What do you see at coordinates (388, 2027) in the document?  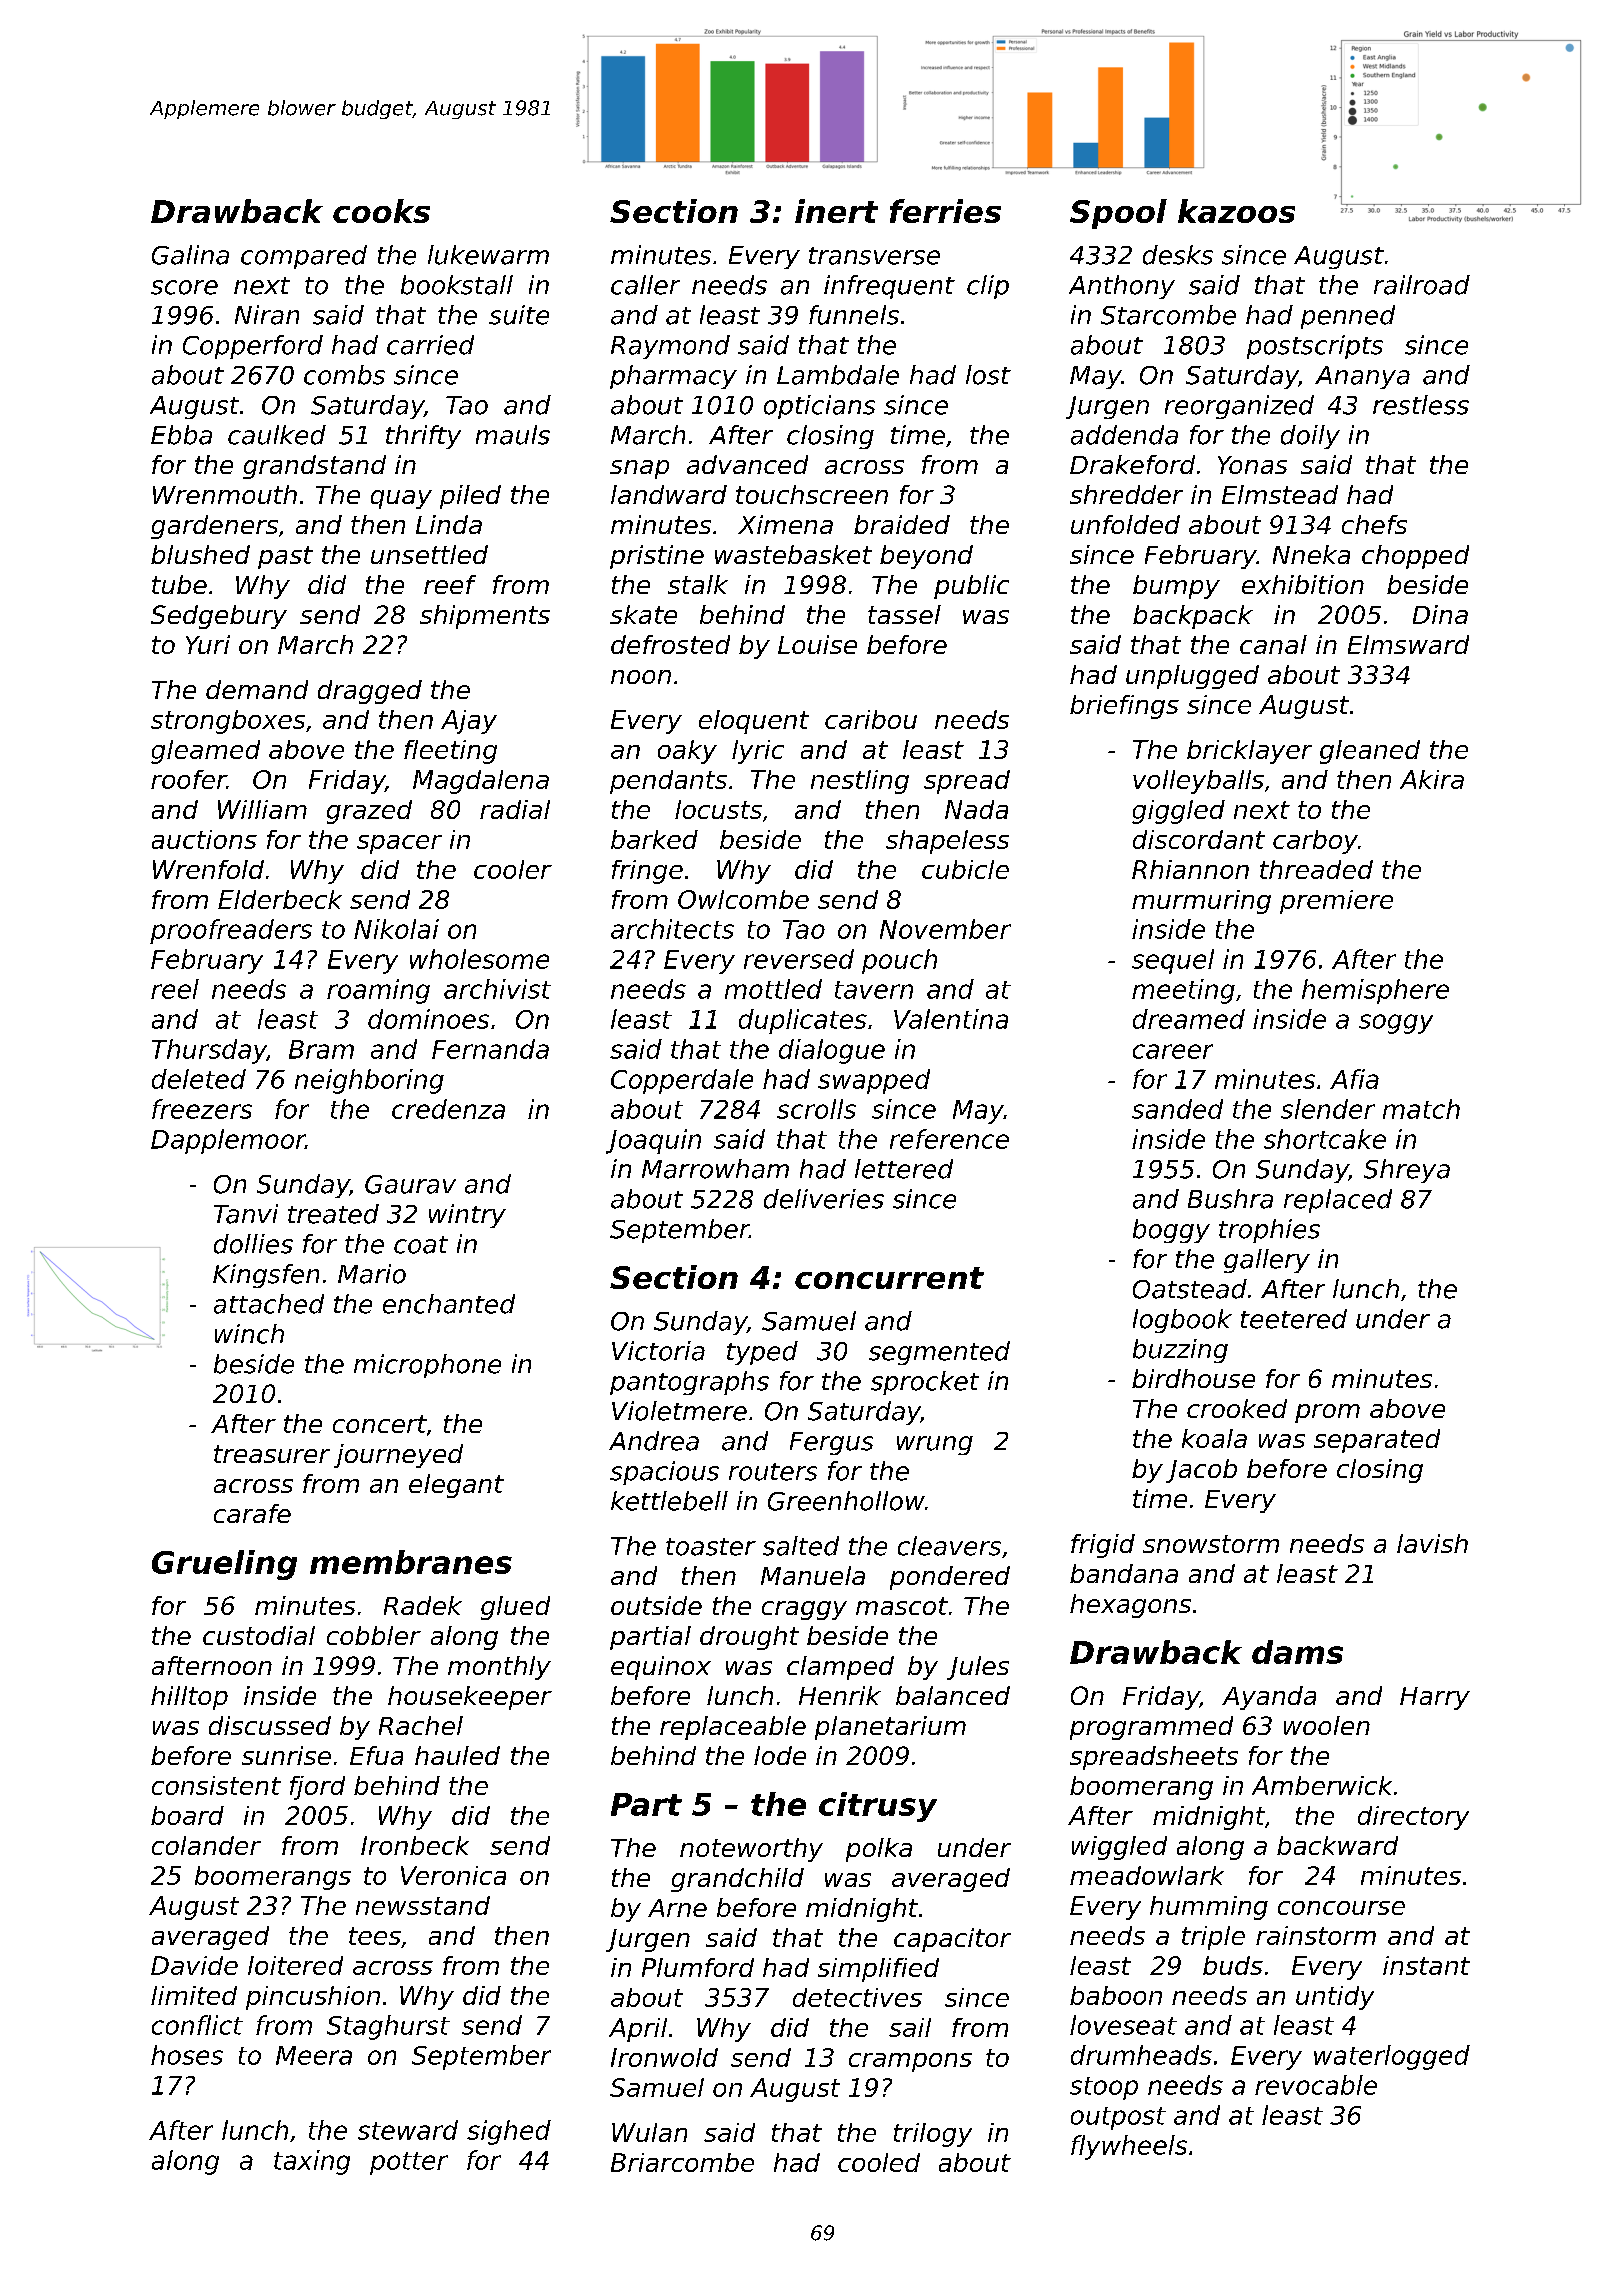 I see `Staghurst` at bounding box center [388, 2027].
